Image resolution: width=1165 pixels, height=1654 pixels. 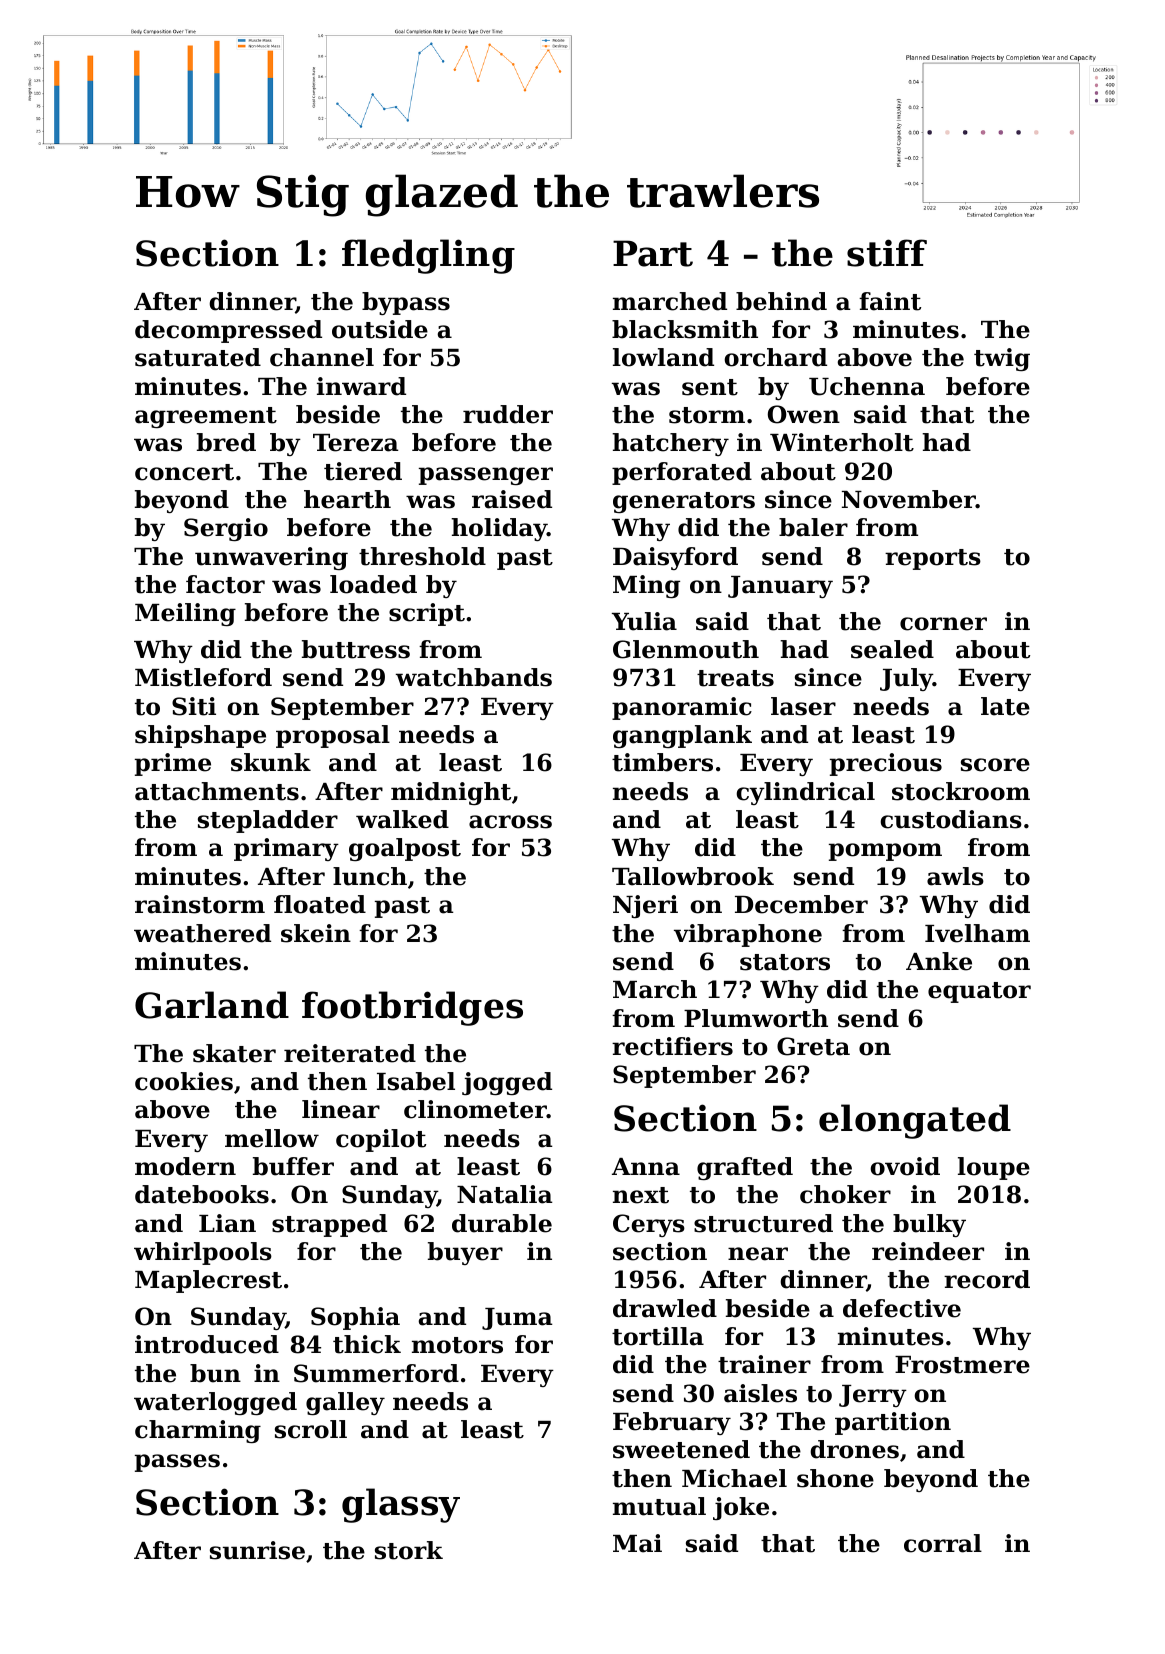 What do you see at coordinates (177, 1463) in the page?
I see `passes` at bounding box center [177, 1463].
